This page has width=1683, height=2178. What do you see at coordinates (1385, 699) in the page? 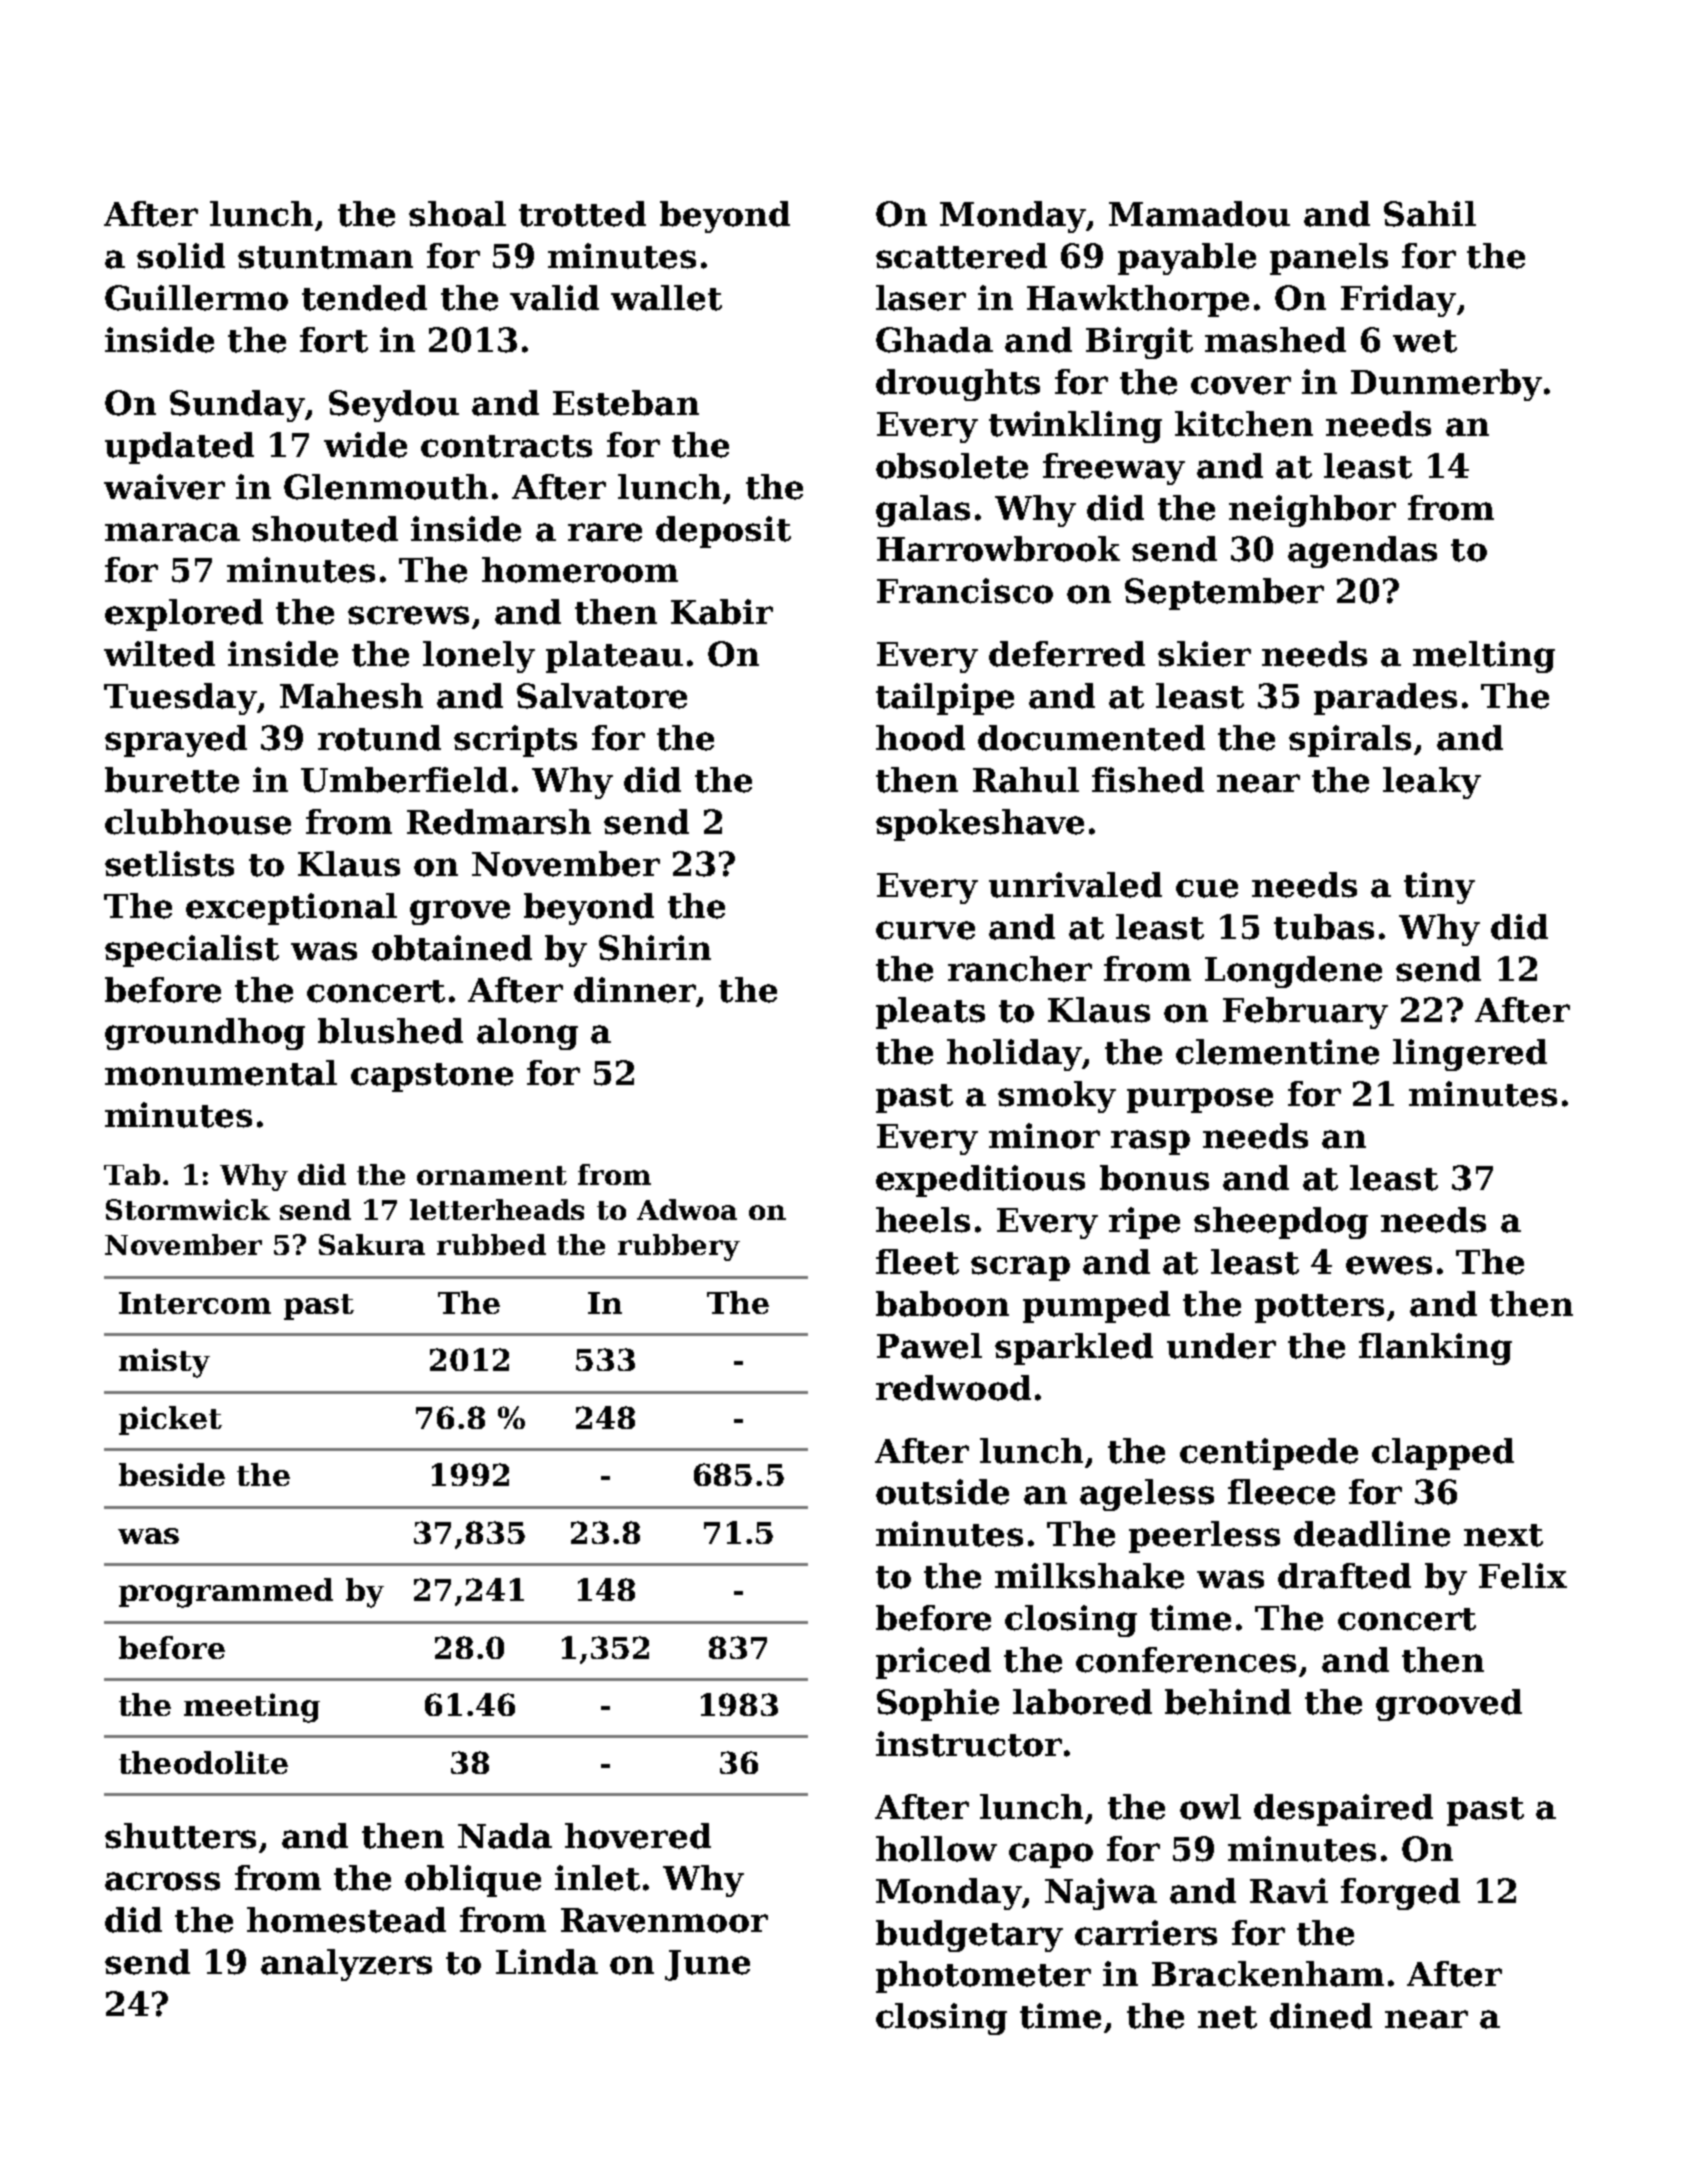
I see `parades` at bounding box center [1385, 699].
